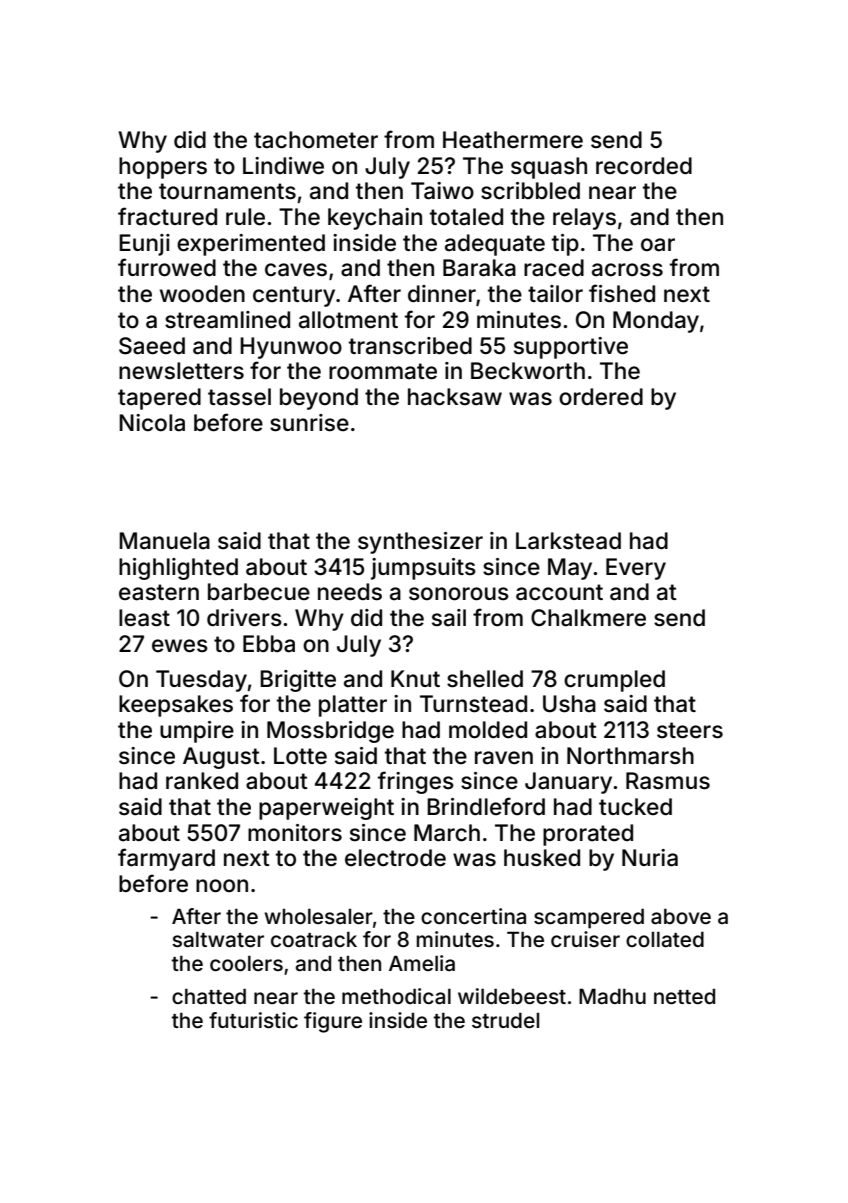 This page has height=1203, width=848. Describe the element at coordinates (614, 681) in the page. I see `crumpled` at that location.
